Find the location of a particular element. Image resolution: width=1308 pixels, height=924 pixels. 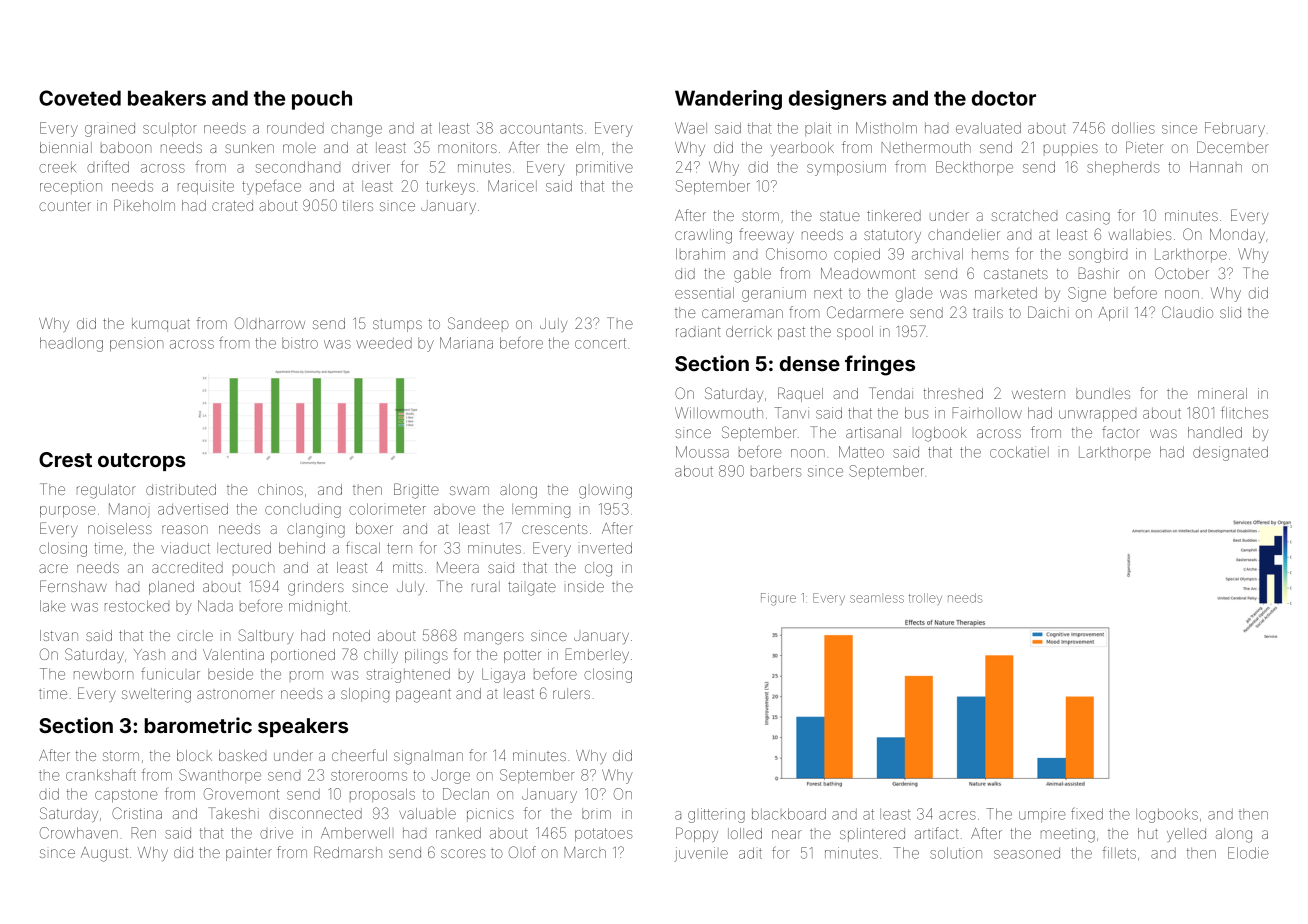

Redmarsh is located at coordinates (348, 852).
